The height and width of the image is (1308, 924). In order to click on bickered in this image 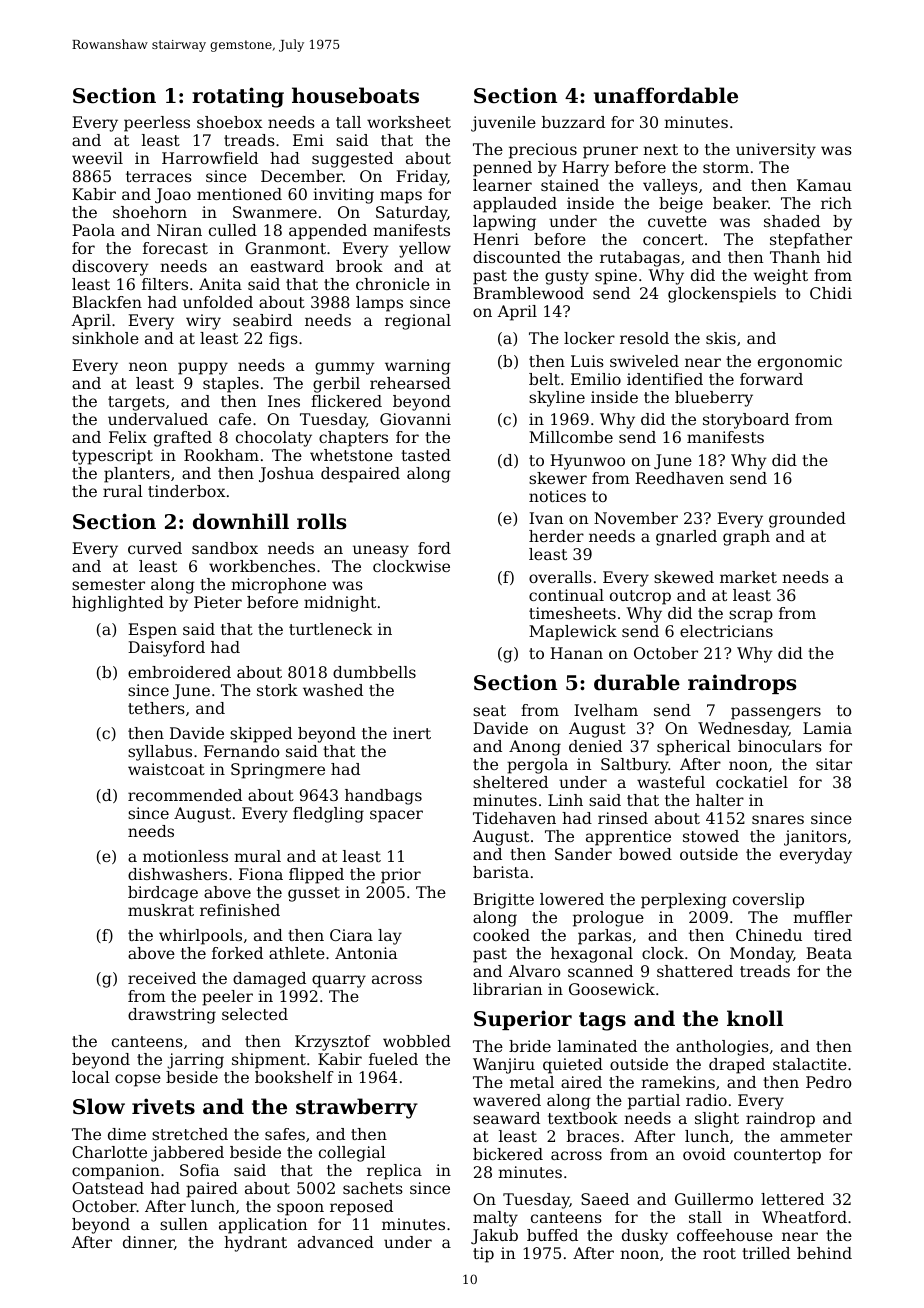, I will do `click(508, 1154)`.
